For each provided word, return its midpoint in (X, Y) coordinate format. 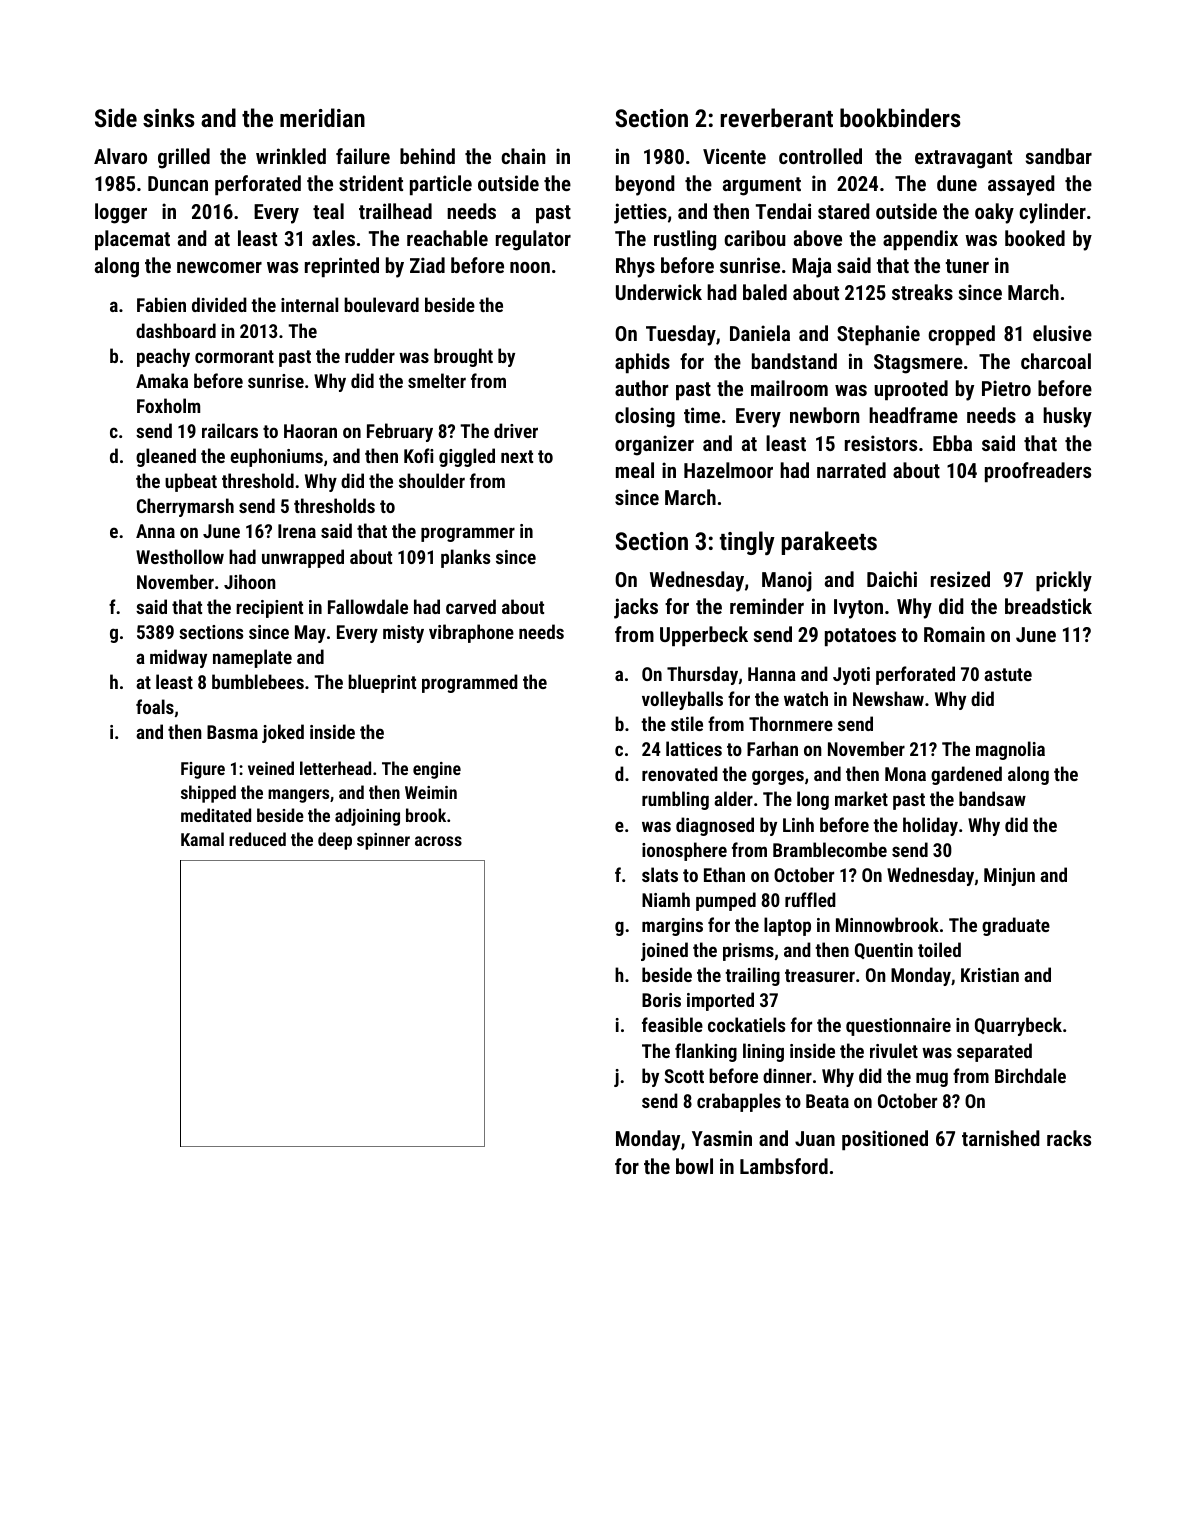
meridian (322, 117)
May (310, 634)
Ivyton (858, 609)
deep (335, 841)
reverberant (776, 117)
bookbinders (900, 117)
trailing (752, 976)
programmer (468, 534)
